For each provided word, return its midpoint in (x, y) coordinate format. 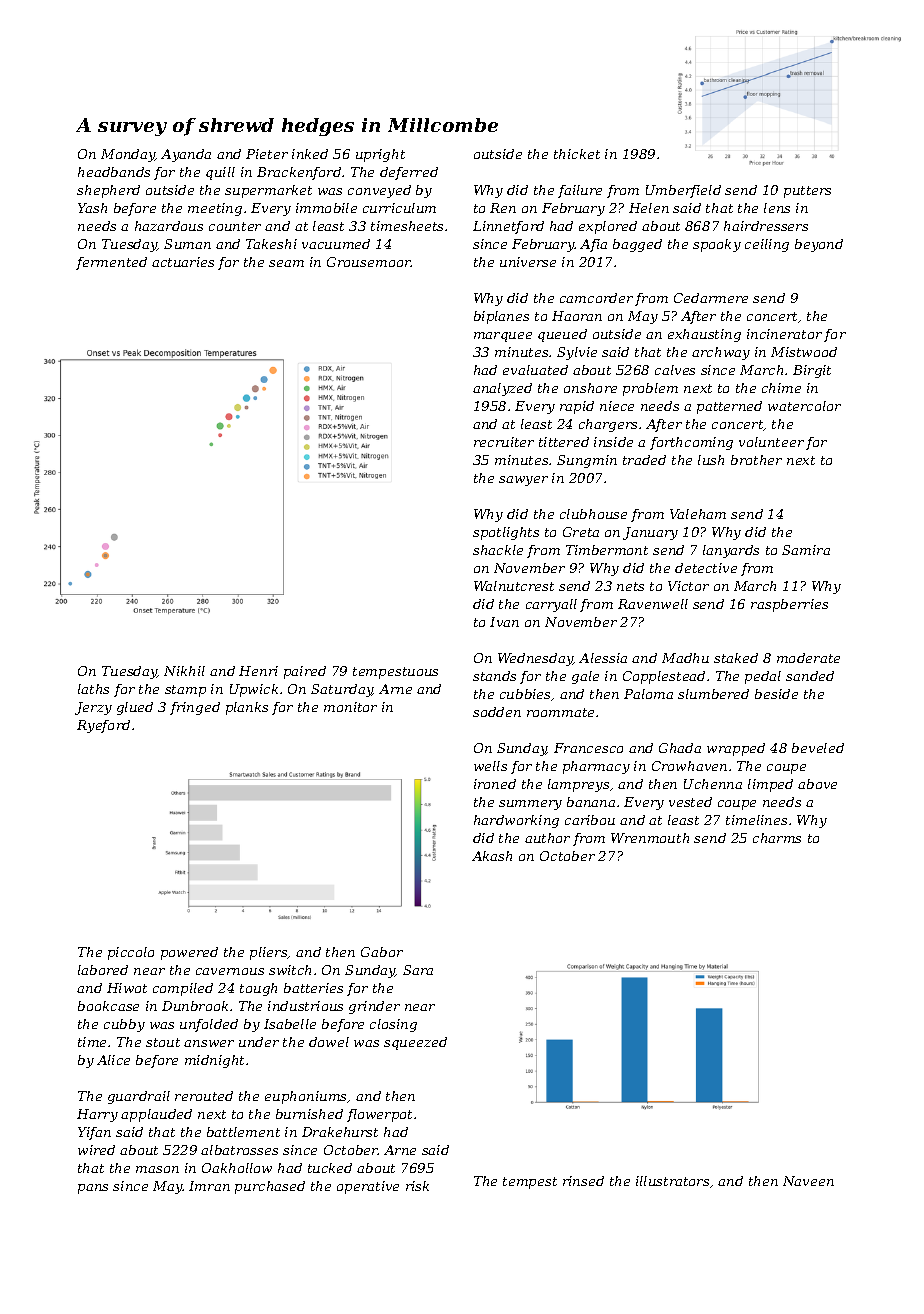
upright (380, 155)
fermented (111, 263)
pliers (269, 953)
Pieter (267, 154)
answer (209, 1043)
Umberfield (683, 191)
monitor (350, 707)
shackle (498, 550)
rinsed (583, 1181)
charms (777, 838)
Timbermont (607, 550)
